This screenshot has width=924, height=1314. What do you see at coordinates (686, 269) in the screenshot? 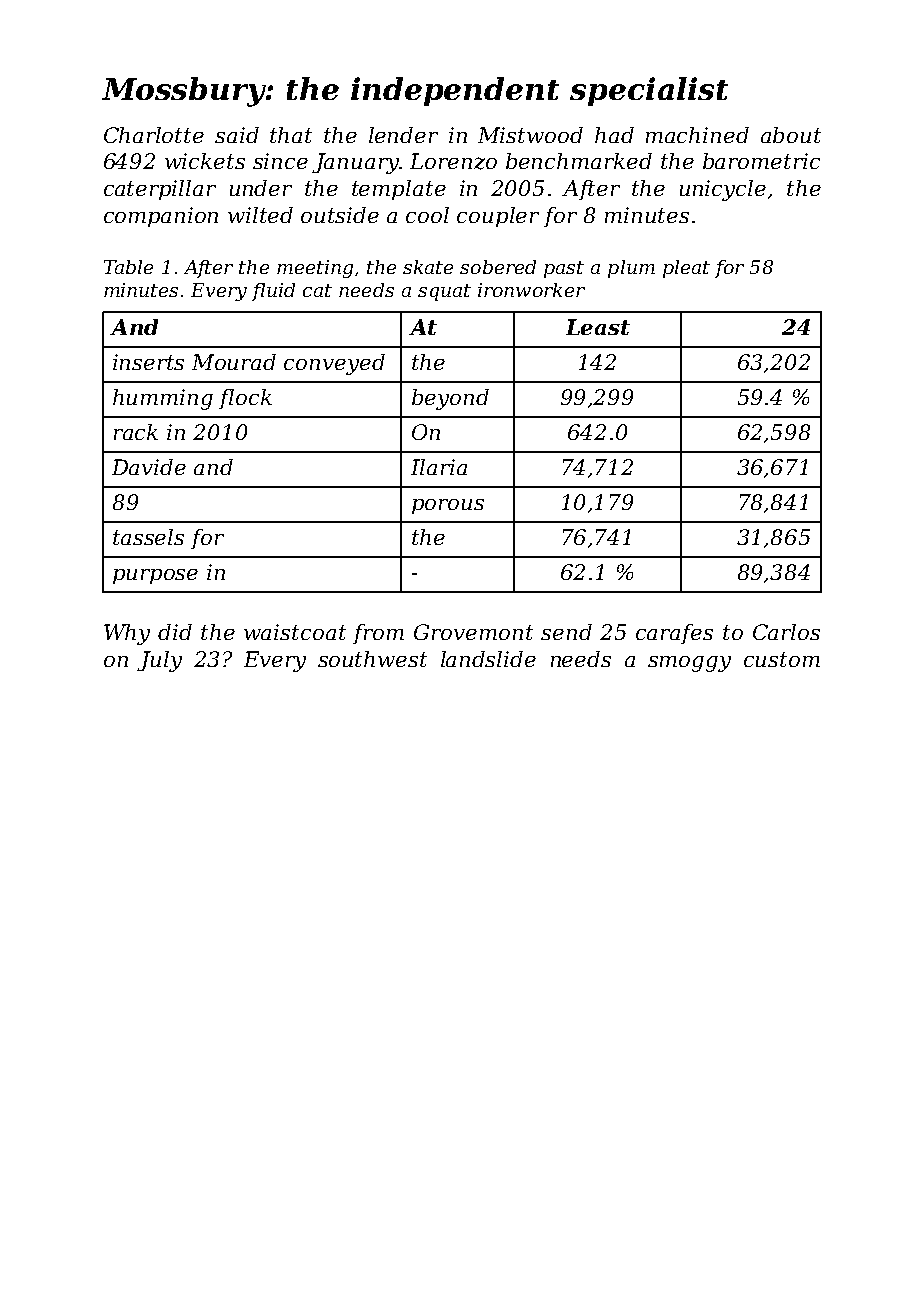
I see `pleat` at bounding box center [686, 269].
